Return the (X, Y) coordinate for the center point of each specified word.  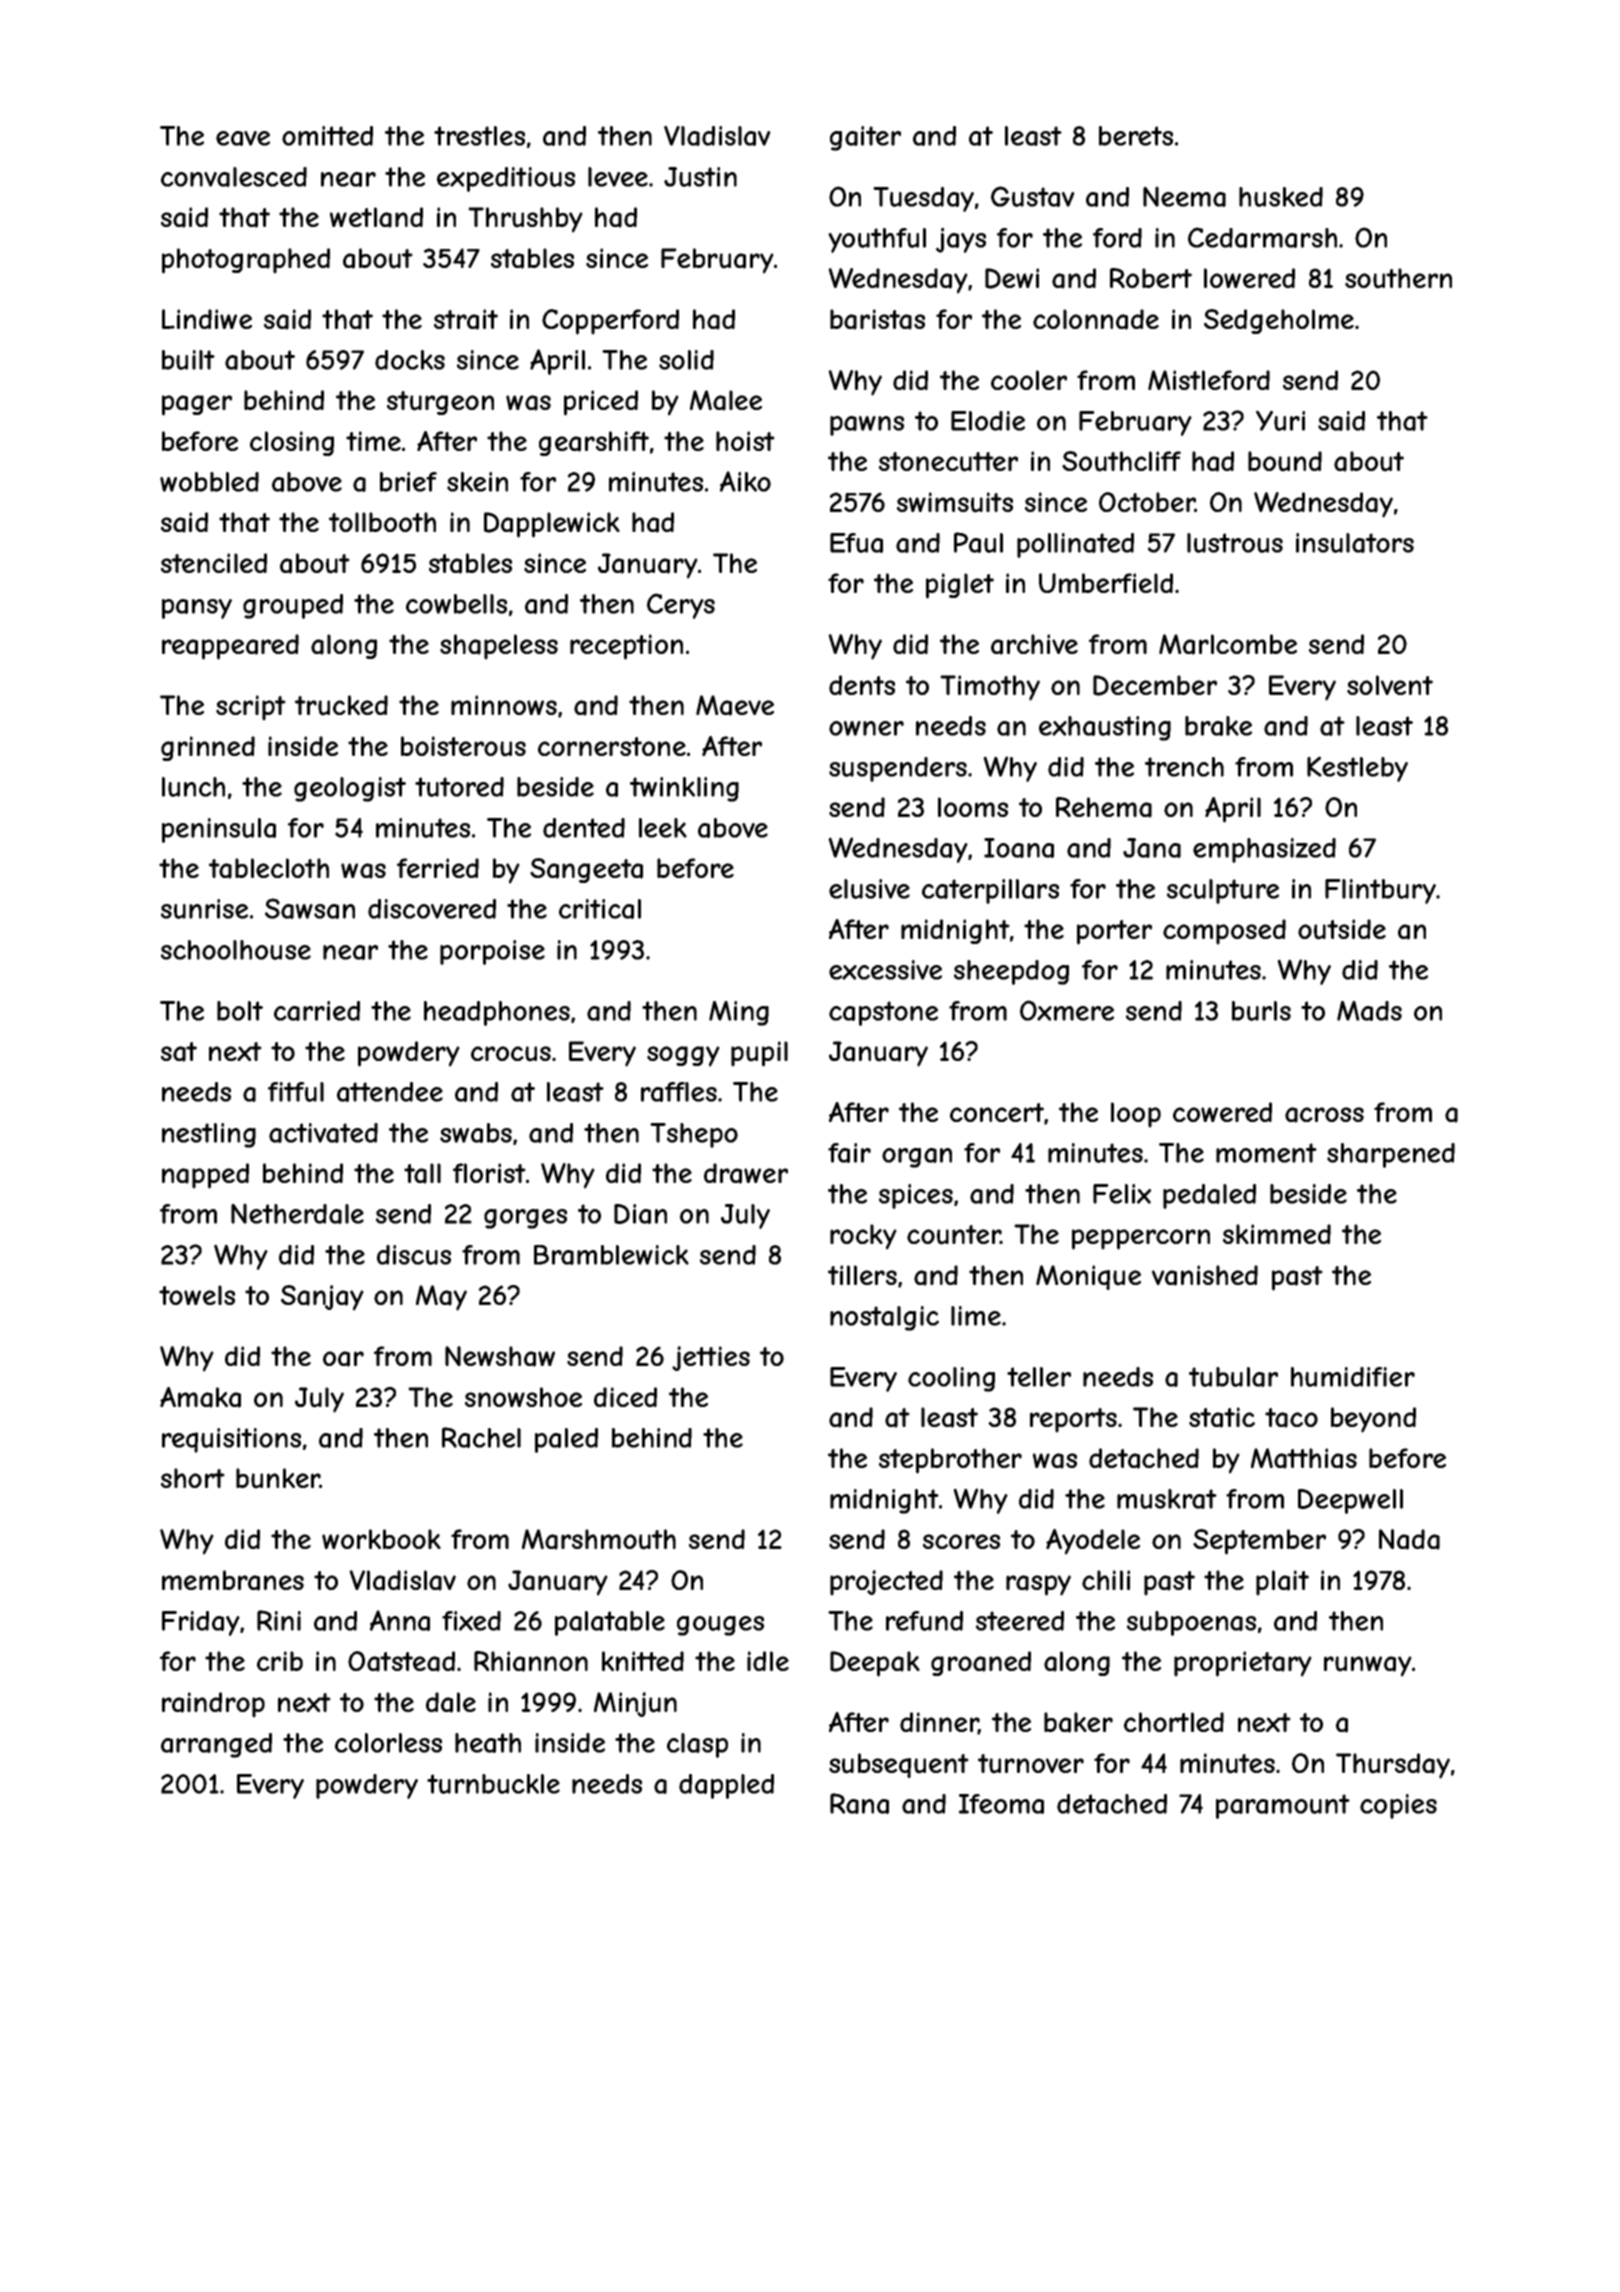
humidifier (1353, 1377)
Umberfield (1106, 583)
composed (1224, 932)
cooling (951, 1379)
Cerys (681, 606)
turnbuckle (493, 1784)
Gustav (1033, 196)
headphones (497, 1013)
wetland (376, 217)
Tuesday (923, 199)
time (373, 441)
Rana (859, 1803)
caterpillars (990, 891)
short (193, 1478)
